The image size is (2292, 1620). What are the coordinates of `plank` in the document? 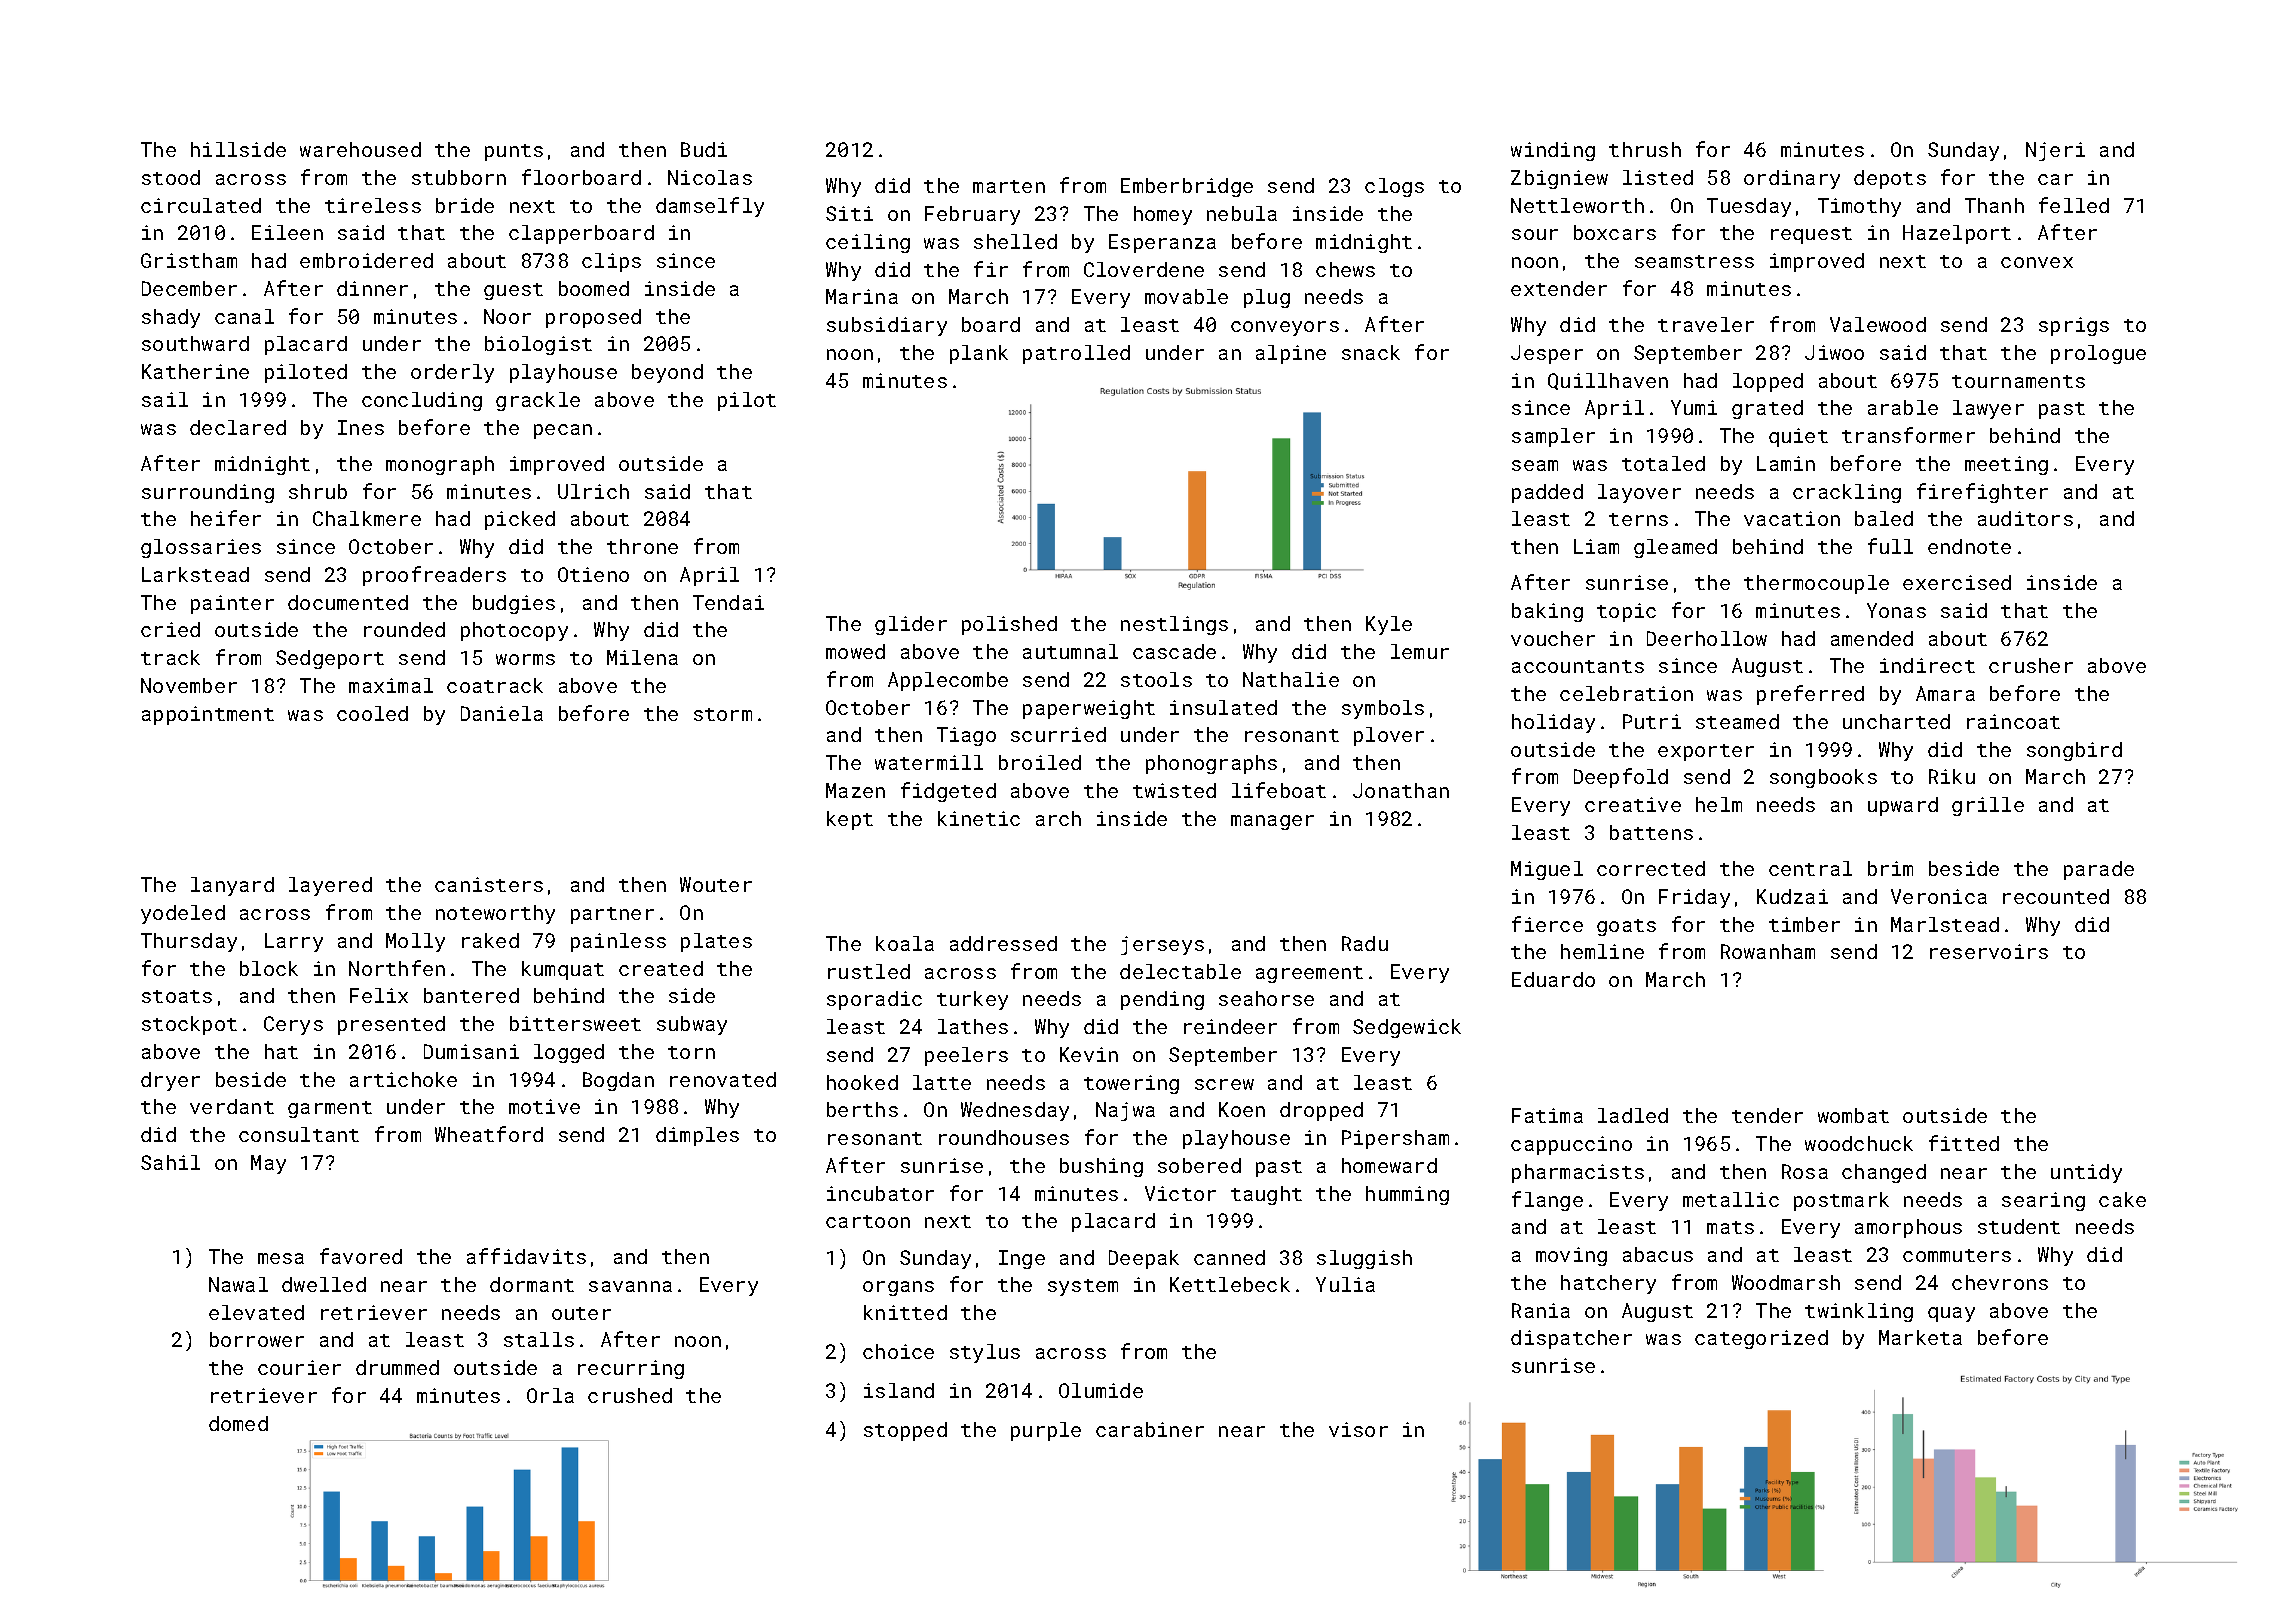 It's located at (979, 354).
